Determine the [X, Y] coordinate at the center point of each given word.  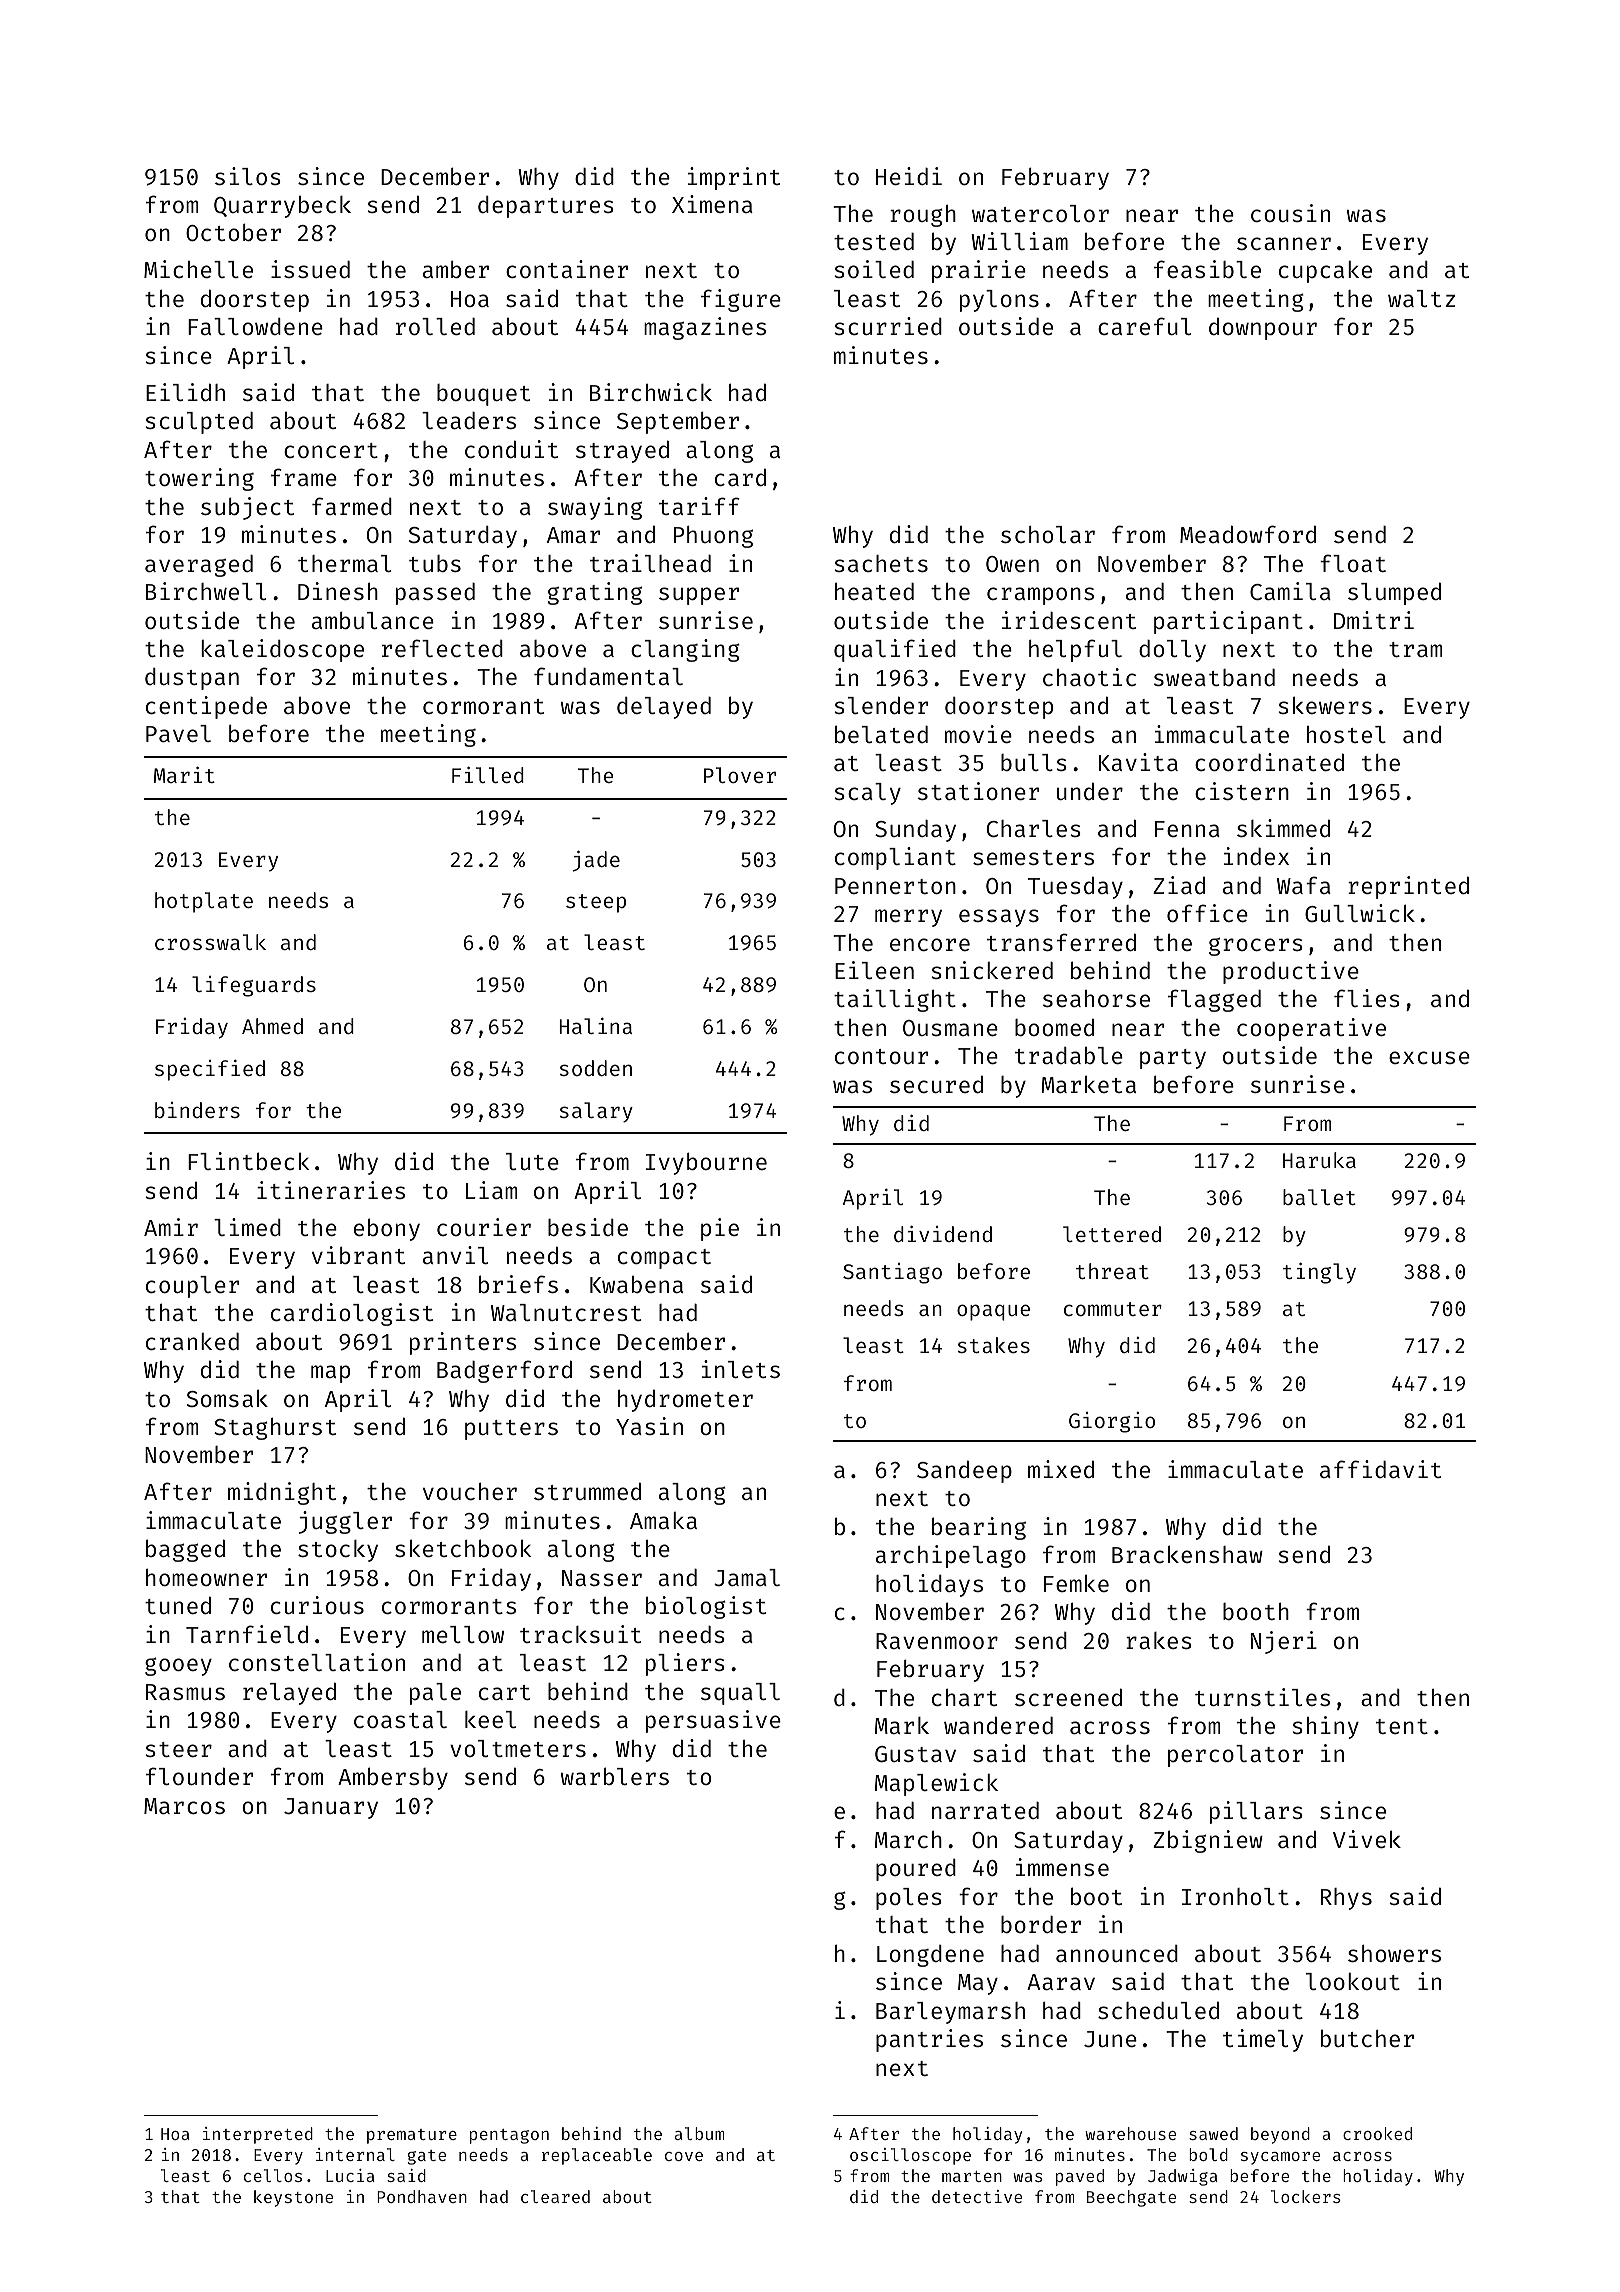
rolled [435, 326]
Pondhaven [422, 2196]
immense [1062, 1867]
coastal [400, 1719]
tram [1415, 649]
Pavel [178, 733]
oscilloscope [910, 2156]
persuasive [713, 1721]
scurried [888, 326]
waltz [1421, 298]
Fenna [1187, 829]
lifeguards [254, 986]
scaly [867, 794]
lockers [1306, 2196]
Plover [740, 775]
